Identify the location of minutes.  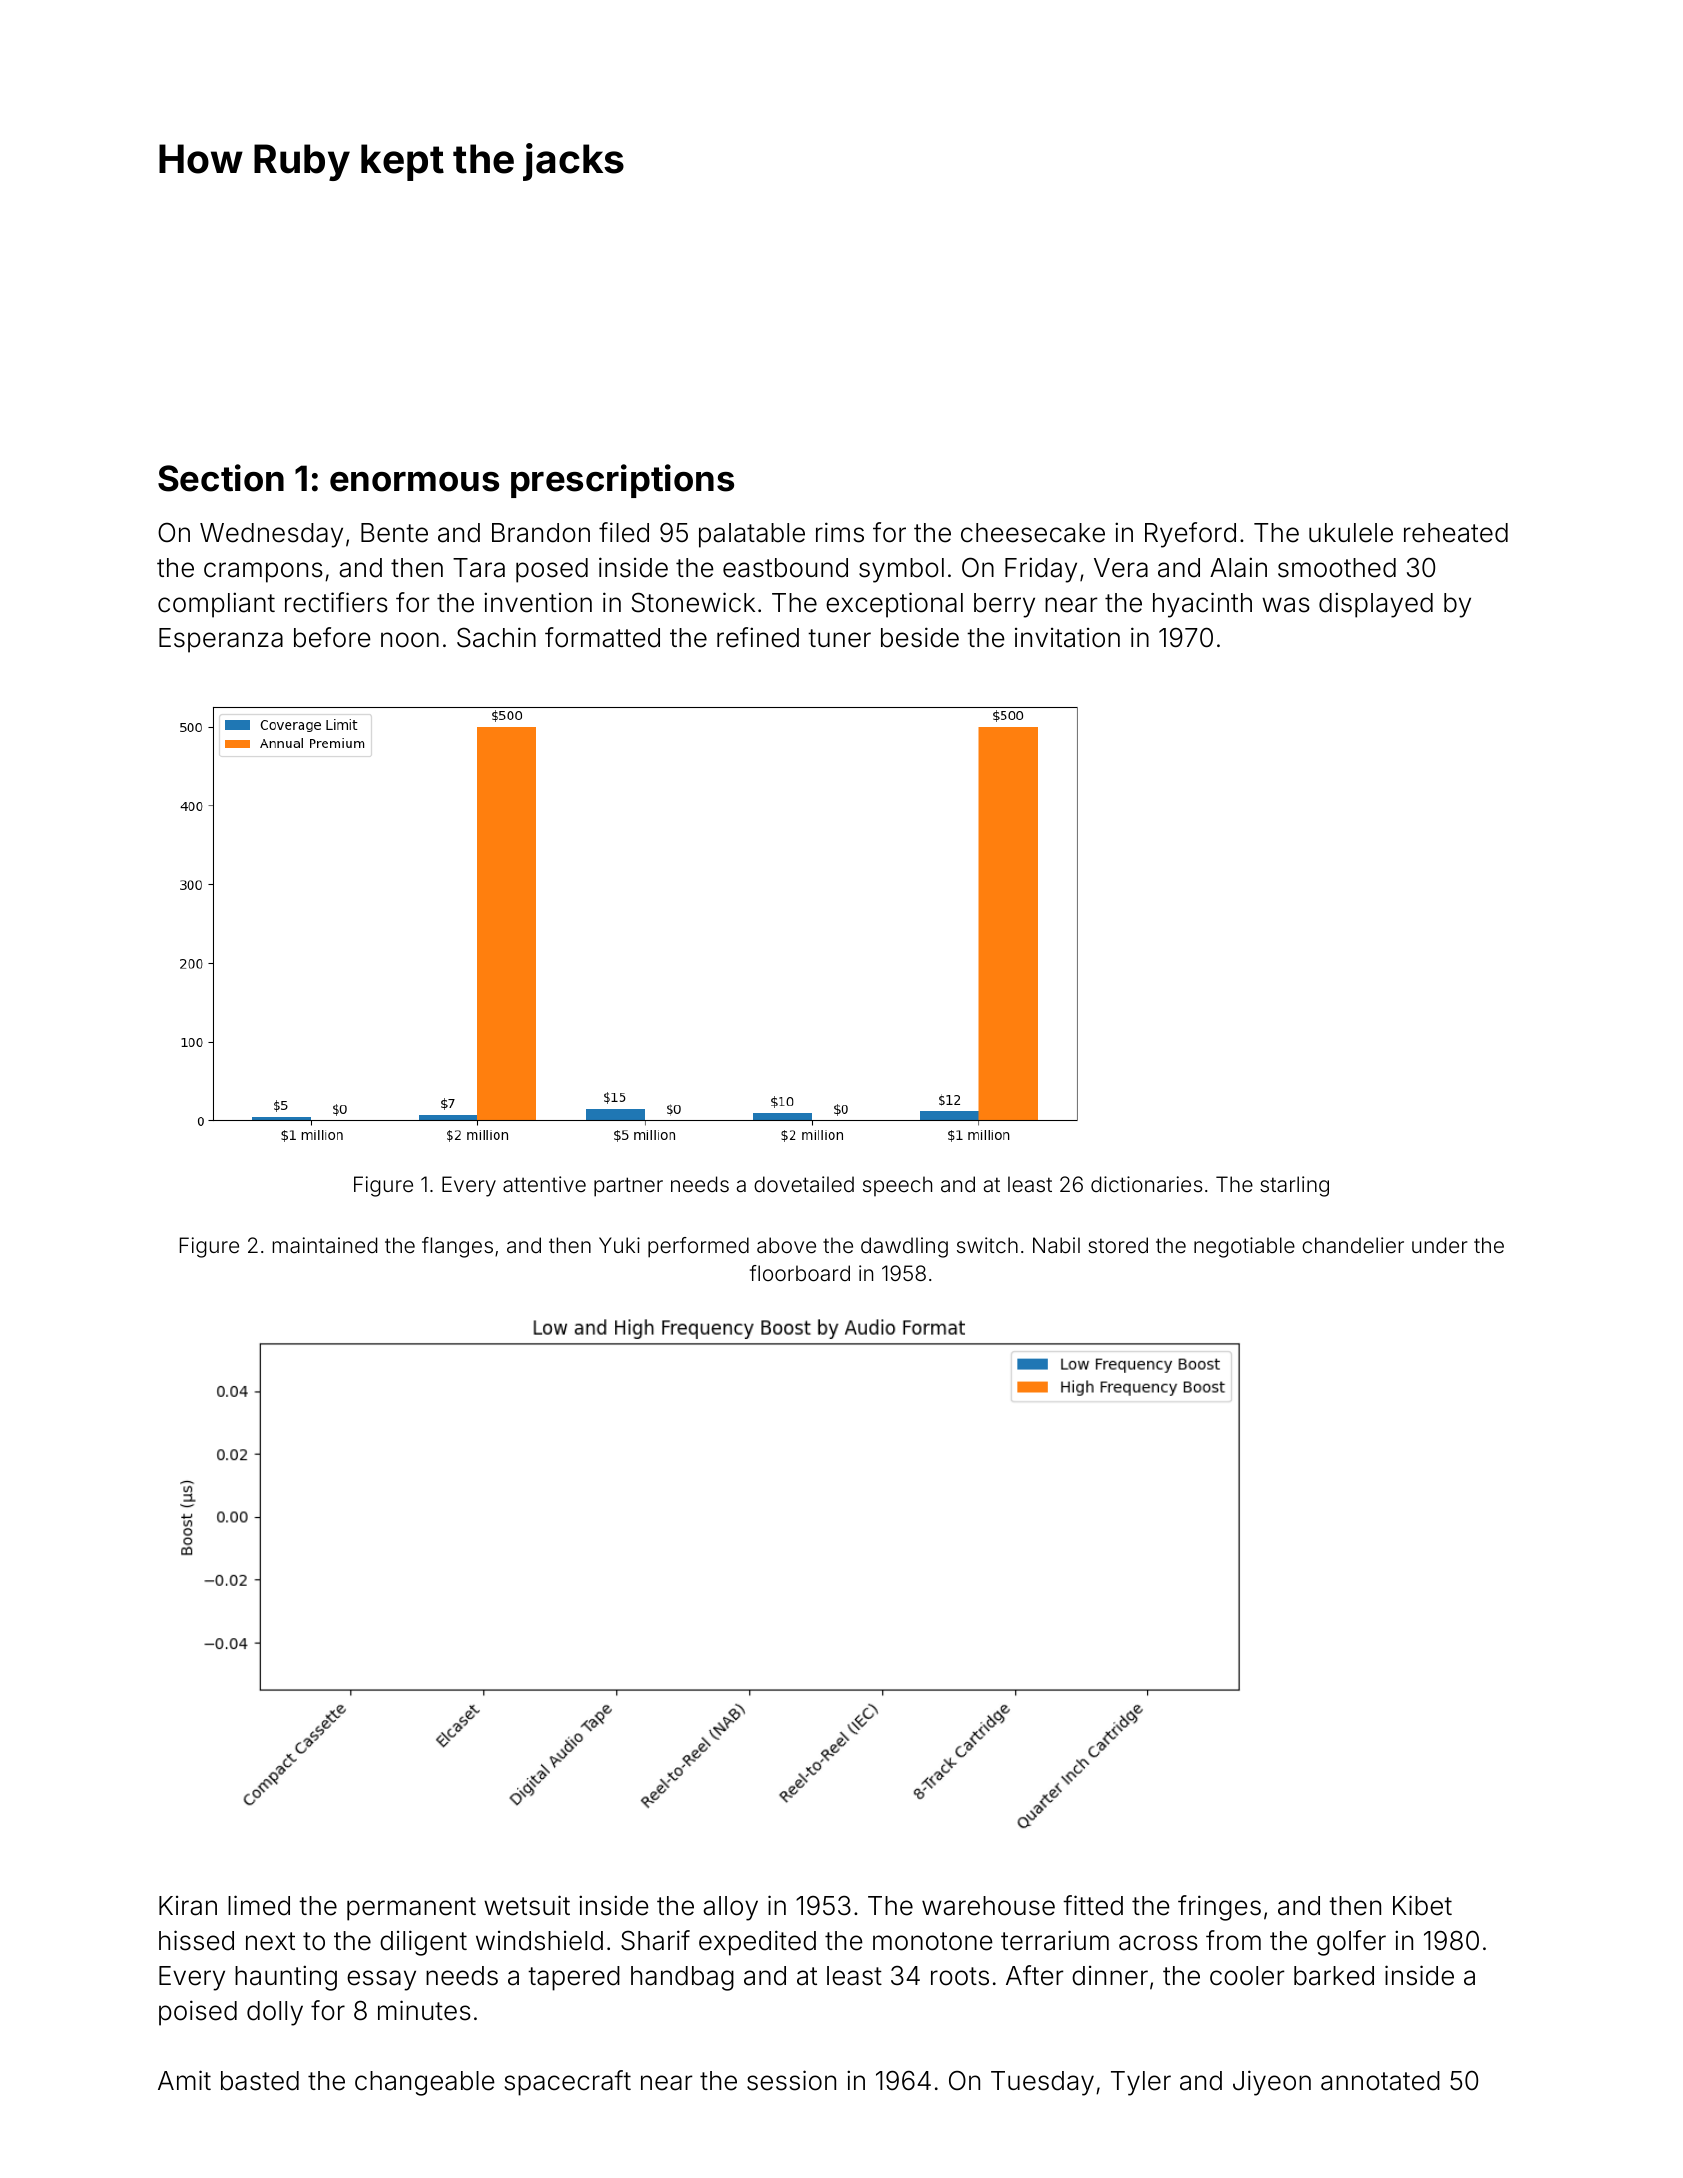
(424, 2010).
